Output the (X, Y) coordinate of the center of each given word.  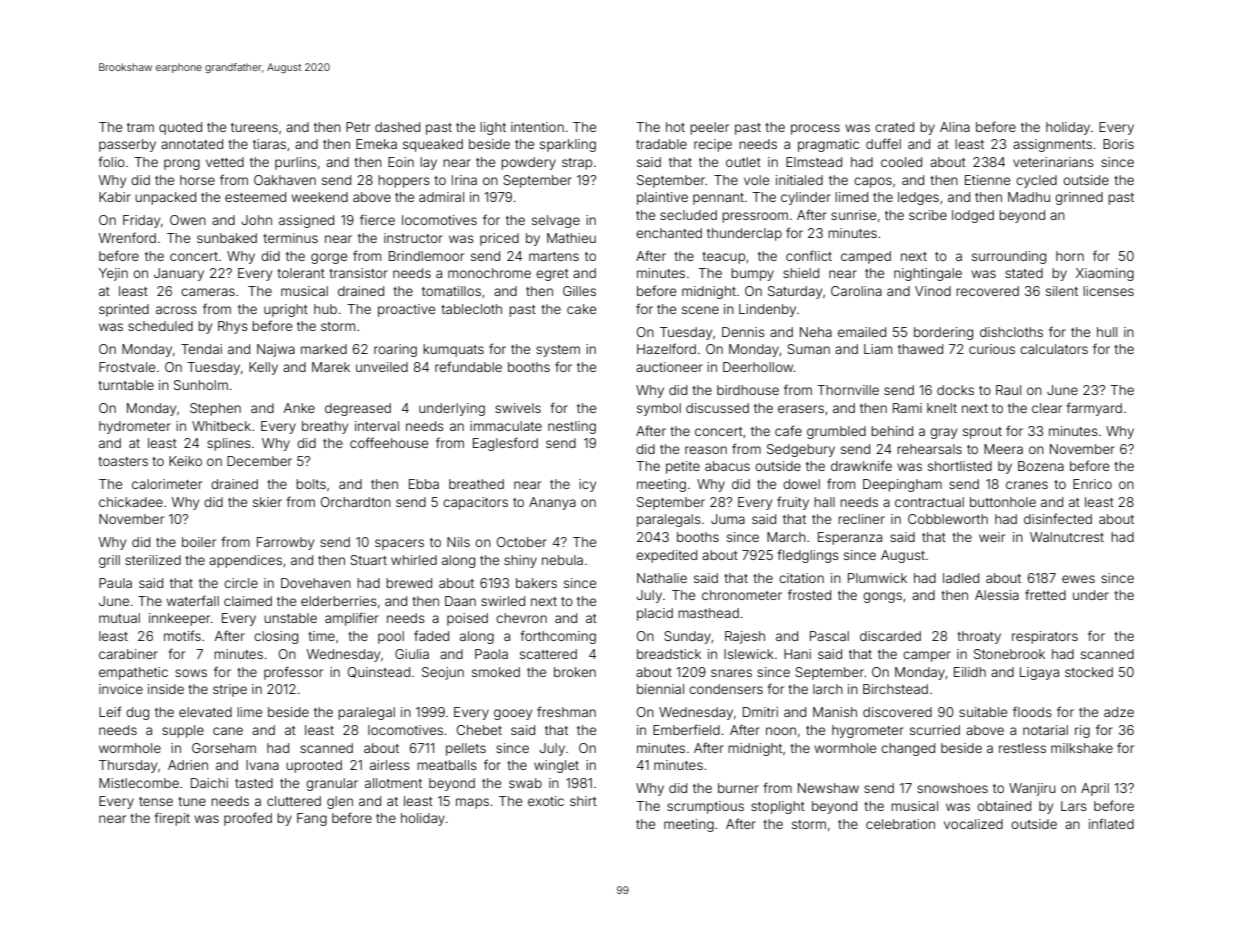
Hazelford (666, 348)
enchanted (669, 233)
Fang (312, 819)
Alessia (997, 595)
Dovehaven (316, 583)
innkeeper (179, 619)
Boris (1118, 144)
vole (756, 180)
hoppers (404, 181)
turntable (126, 385)
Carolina (856, 291)
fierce (377, 219)
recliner (861, 519)
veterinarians (1053, 162)
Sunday (687, 637)
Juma (728, 519)
